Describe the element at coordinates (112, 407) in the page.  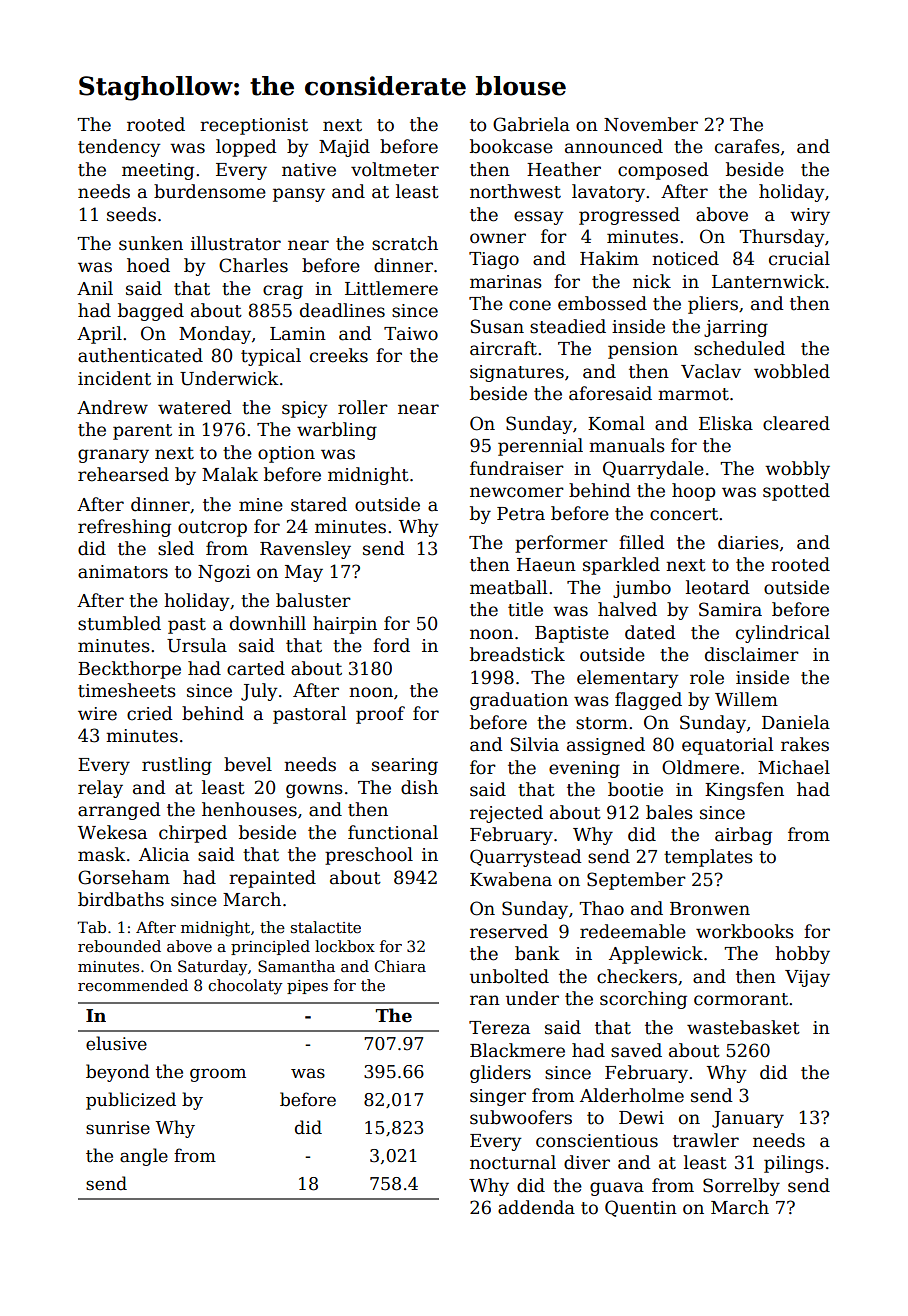
I see `Andrew` at that location.
